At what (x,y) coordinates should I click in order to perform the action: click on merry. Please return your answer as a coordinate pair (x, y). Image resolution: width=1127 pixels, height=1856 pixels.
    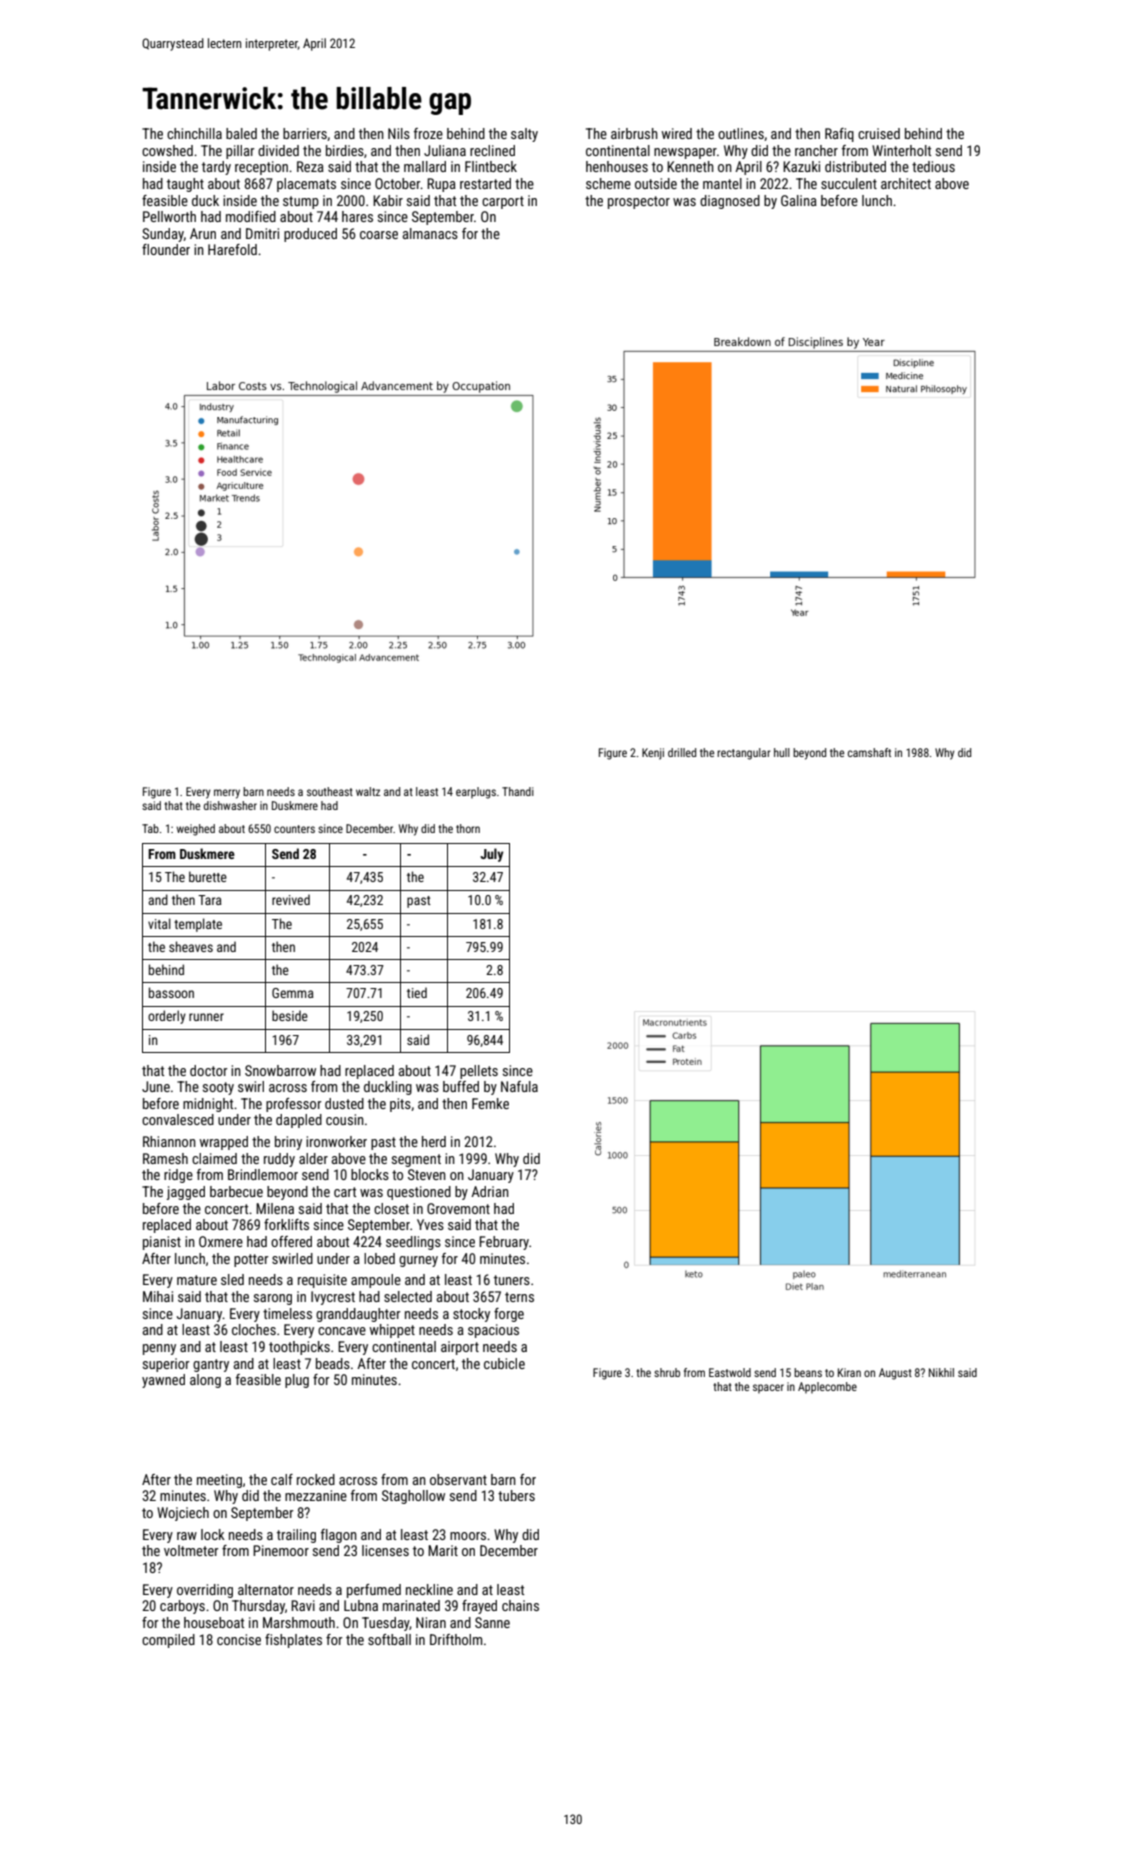
    Looking at the image, I should click on (227, 794).
